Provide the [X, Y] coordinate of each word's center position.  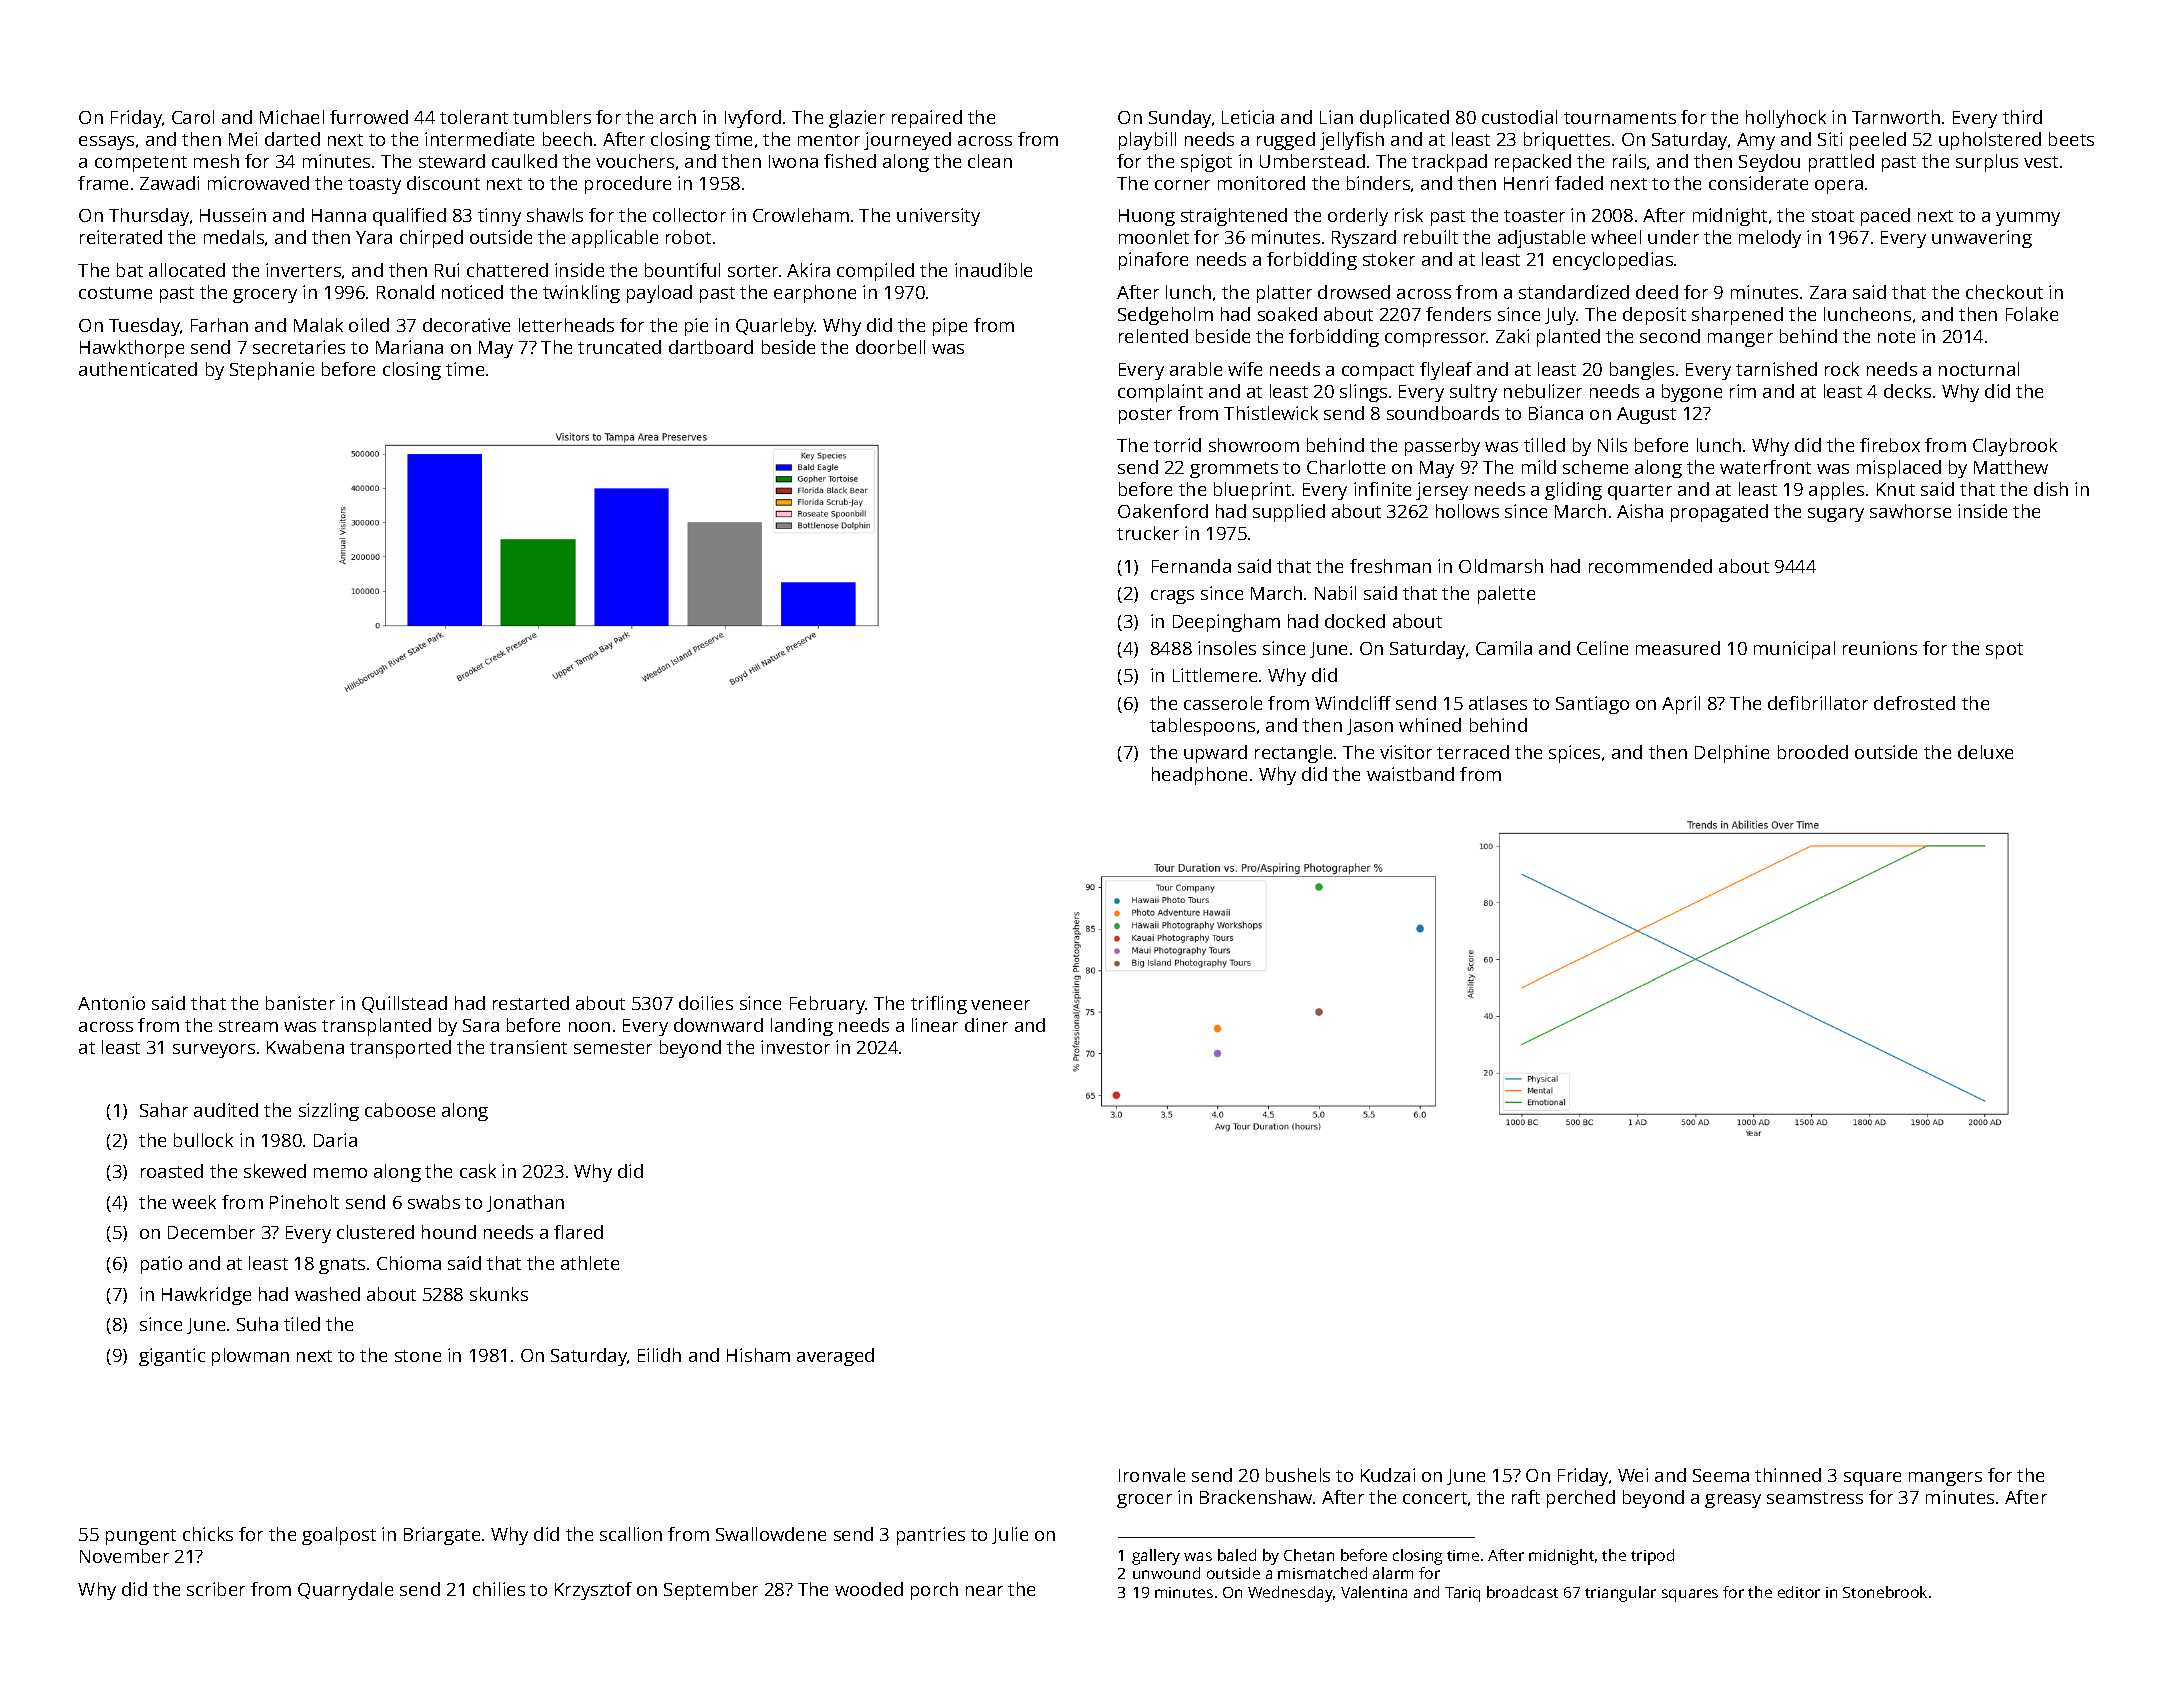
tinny [499, 217]
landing [802, 1027]
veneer [1000, 1005]
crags [1172, 597]
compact [1378, 372]
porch [934, 1591]
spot [2004, 651]
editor [1799, 1592]
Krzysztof [593, 1591]
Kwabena [305, 1047]
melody [1770, 239]
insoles [1227, 648]
